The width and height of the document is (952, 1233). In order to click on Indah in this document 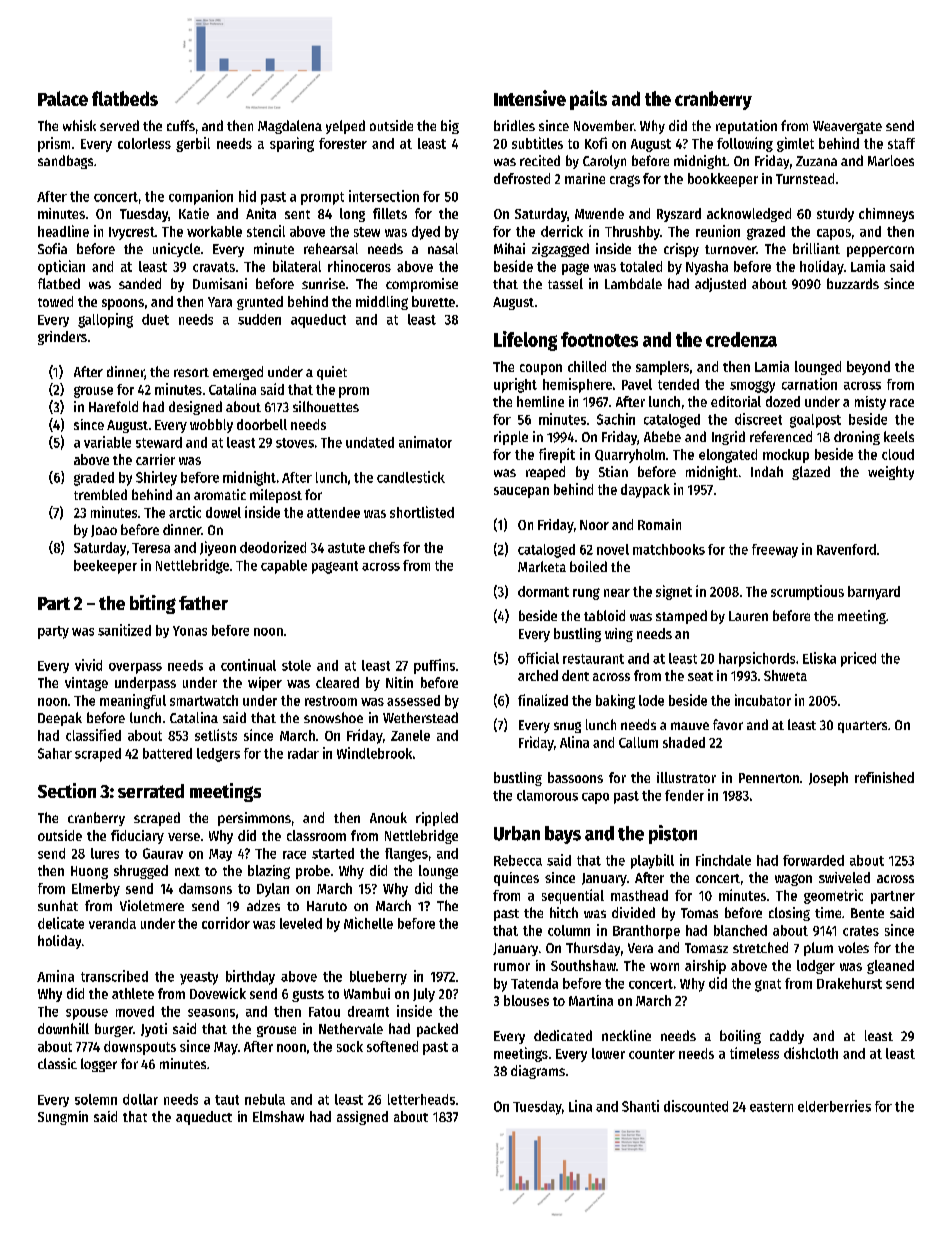, I will do `click(767, 471)`.
